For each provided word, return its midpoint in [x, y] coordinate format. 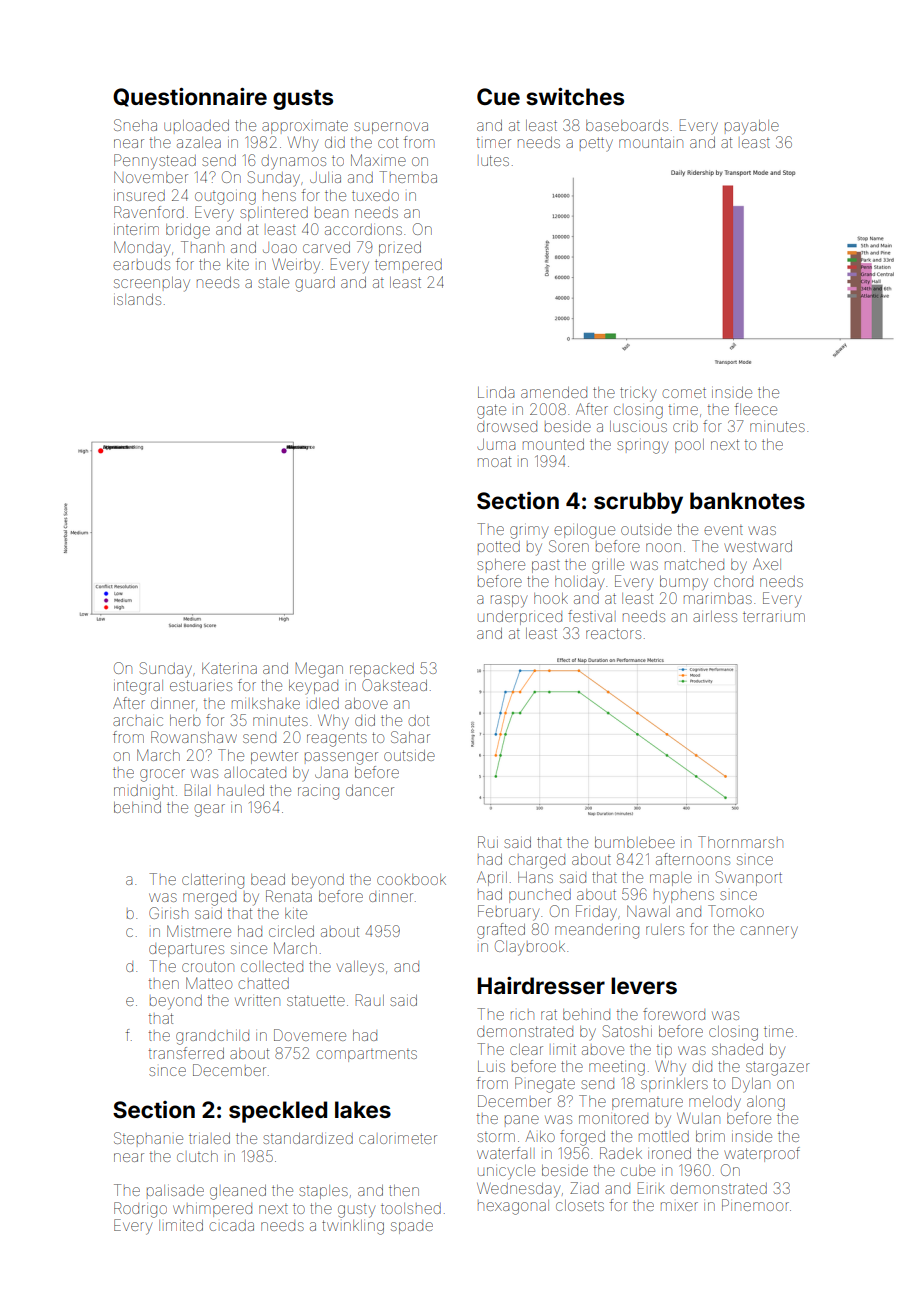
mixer [679, 1206]
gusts [303, 100]
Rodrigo [140, 1210]
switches [575, 97]
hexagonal [513, 1207]
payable [752, 127]
